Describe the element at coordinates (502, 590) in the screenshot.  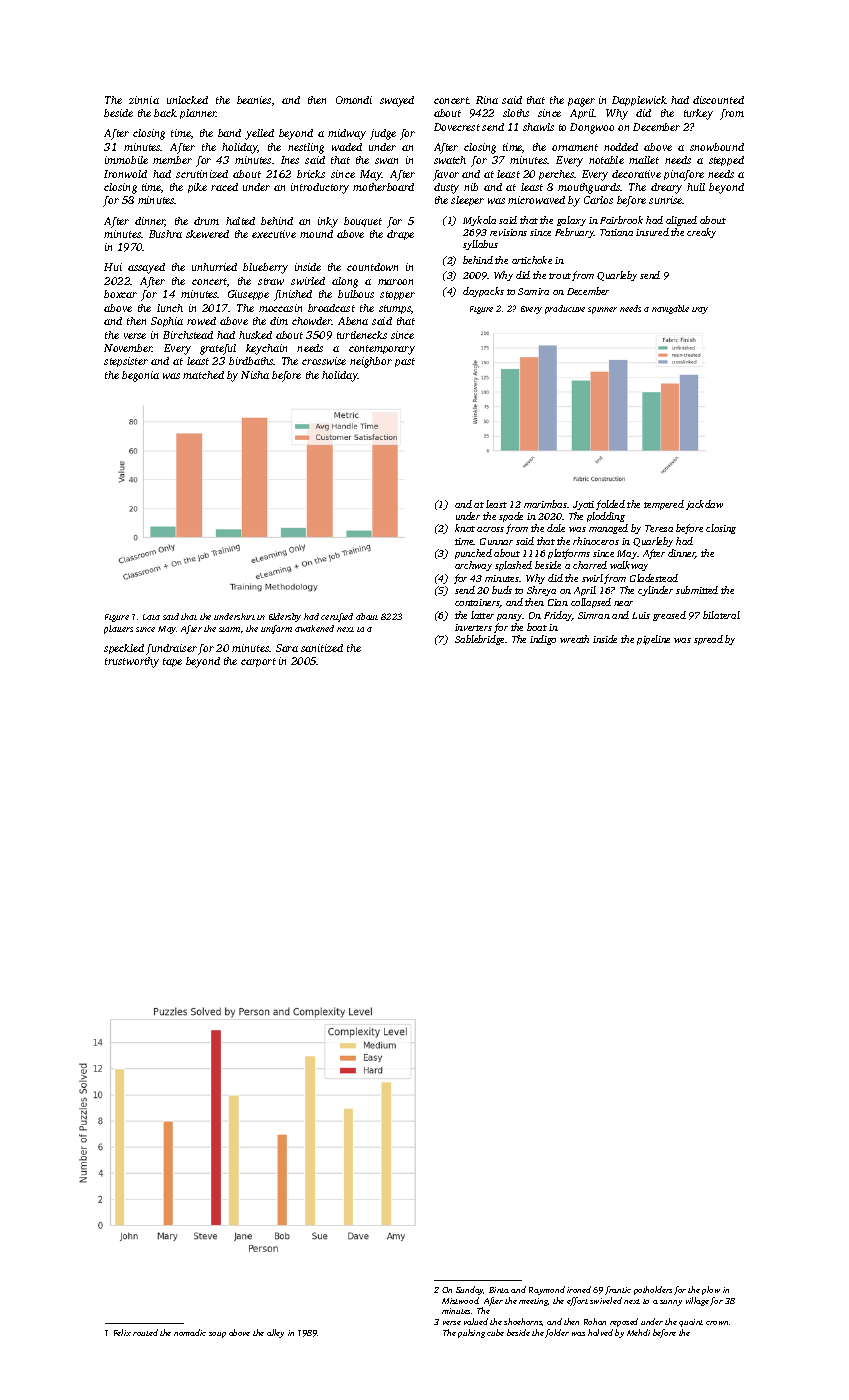
I see `buds` at that location.
